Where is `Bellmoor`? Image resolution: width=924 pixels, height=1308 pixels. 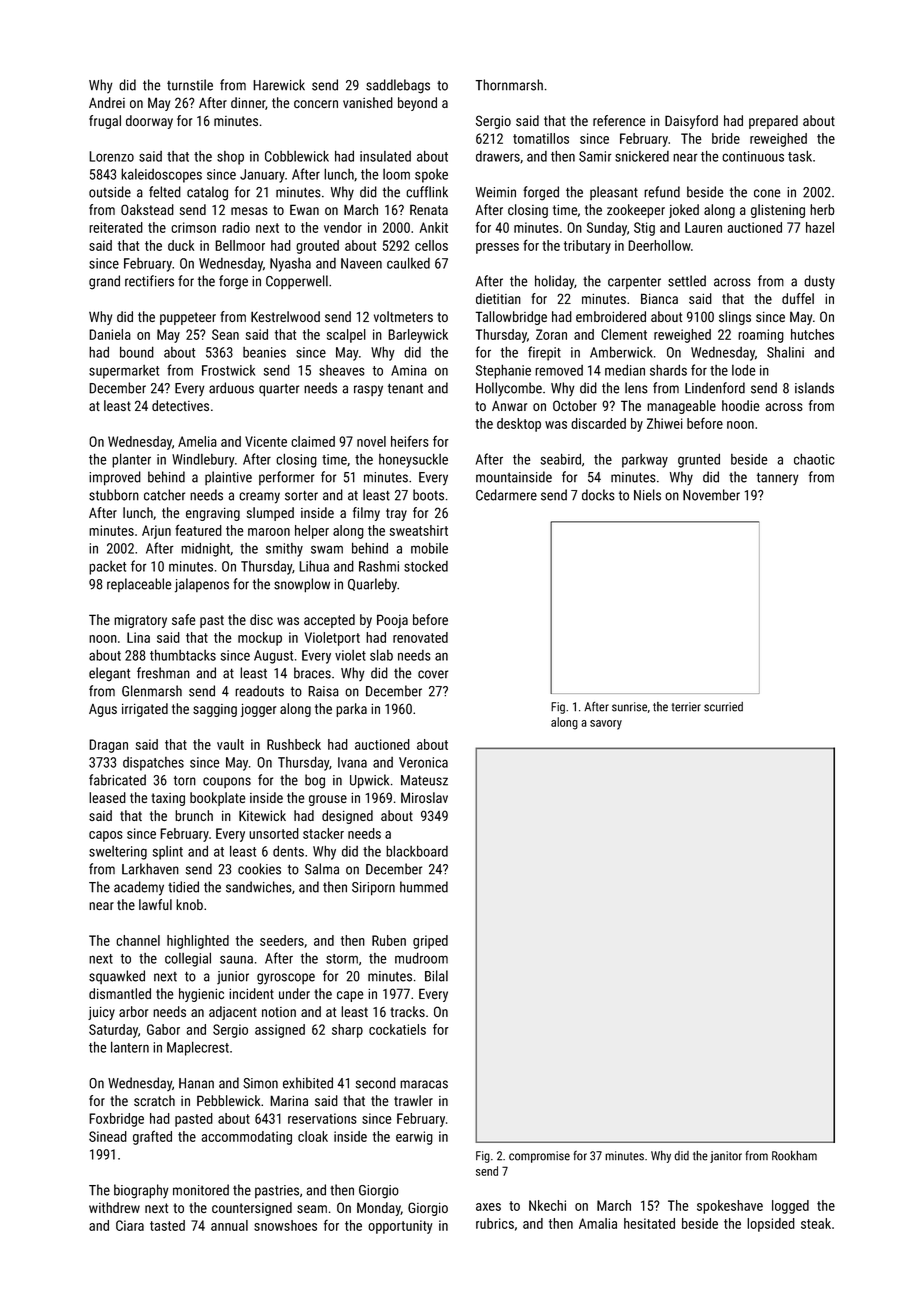 Bellmoor is located at coordinates (240, 245).
